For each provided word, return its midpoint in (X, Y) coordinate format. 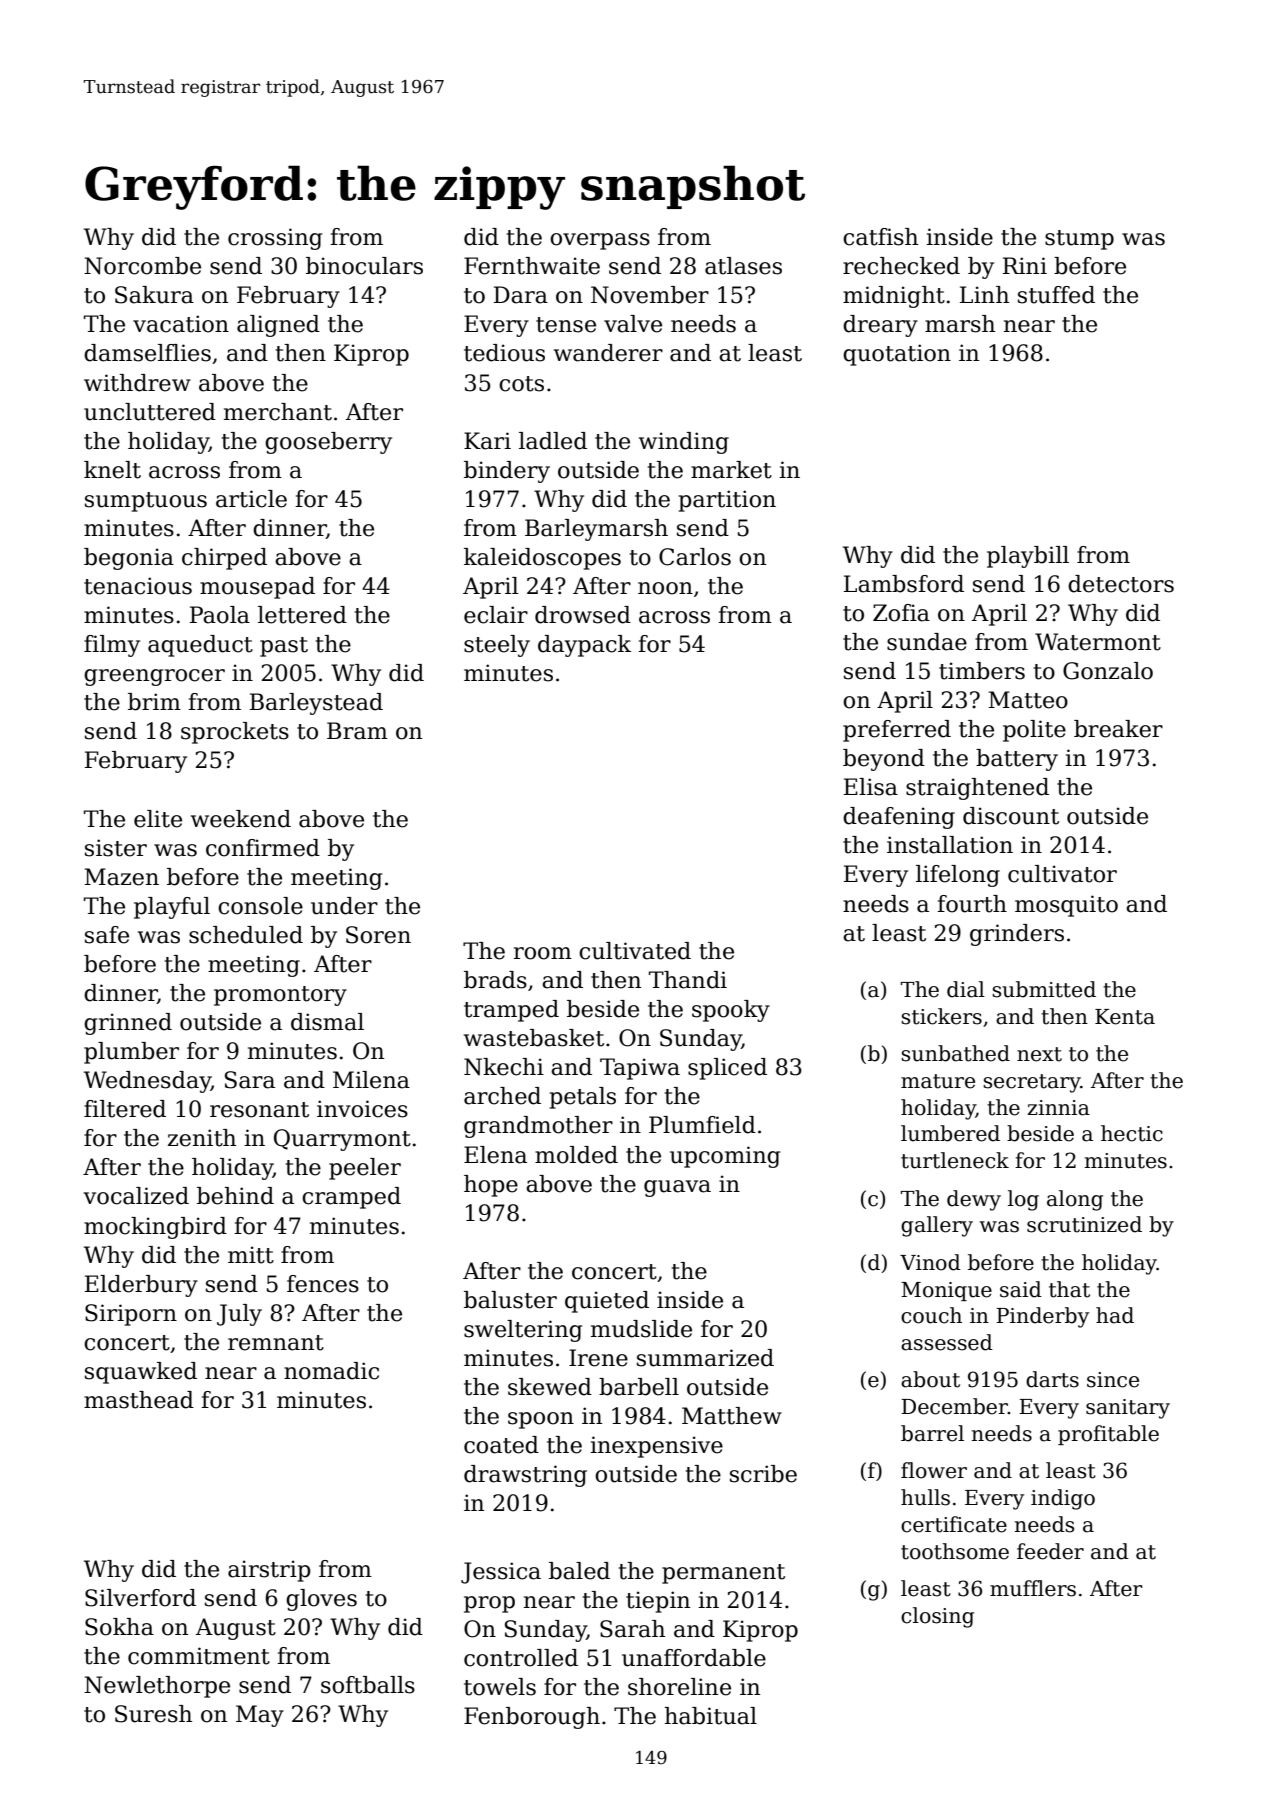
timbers (982, 671)
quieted (607, 1302)
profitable (1108, 1435)
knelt (112, 470)
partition (727, 501)
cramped (351, 1198)
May (260, 1716)
